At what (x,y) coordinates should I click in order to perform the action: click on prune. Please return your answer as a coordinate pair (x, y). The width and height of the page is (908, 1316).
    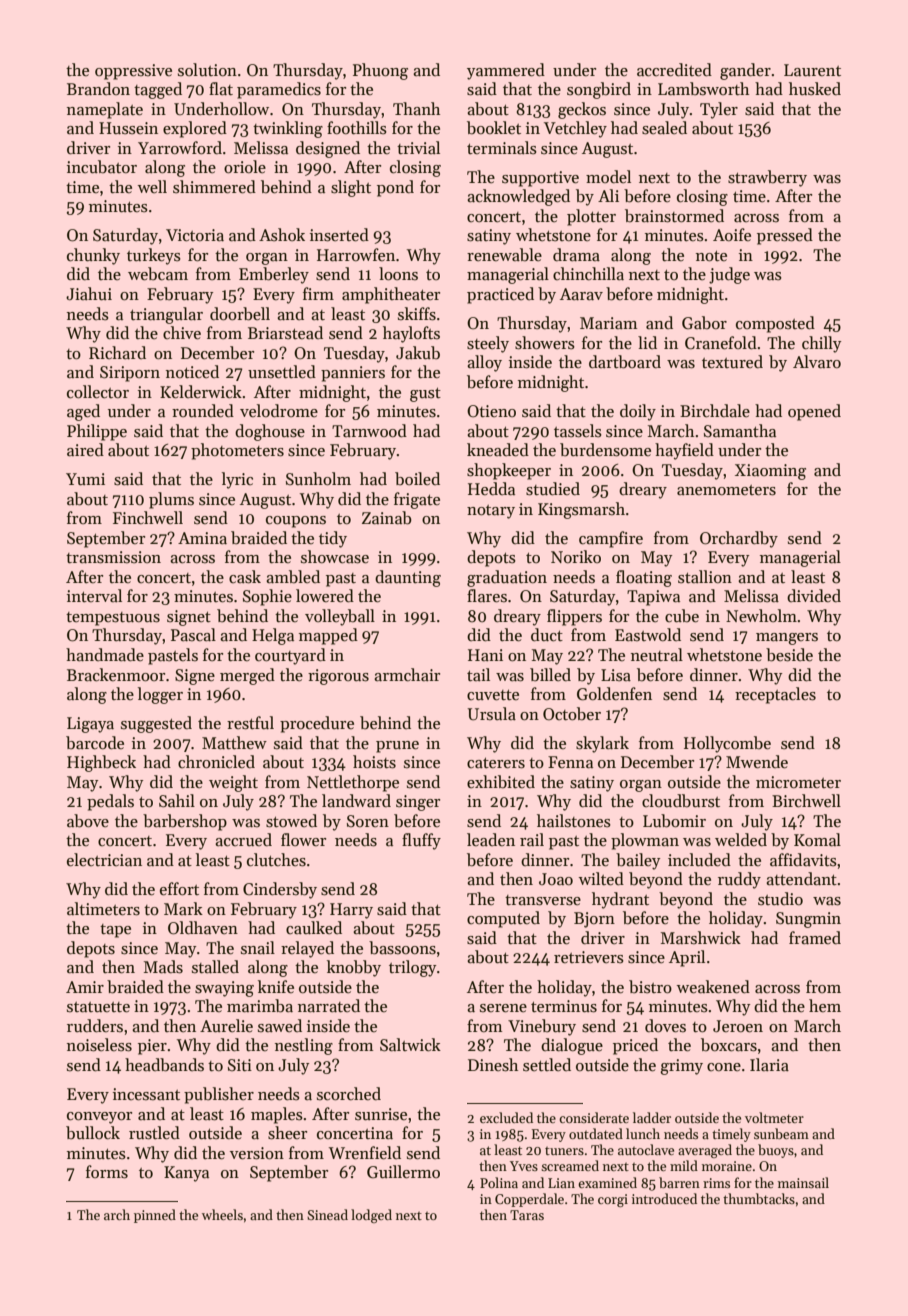
    Looking at the image, I should click on (397, 747).
